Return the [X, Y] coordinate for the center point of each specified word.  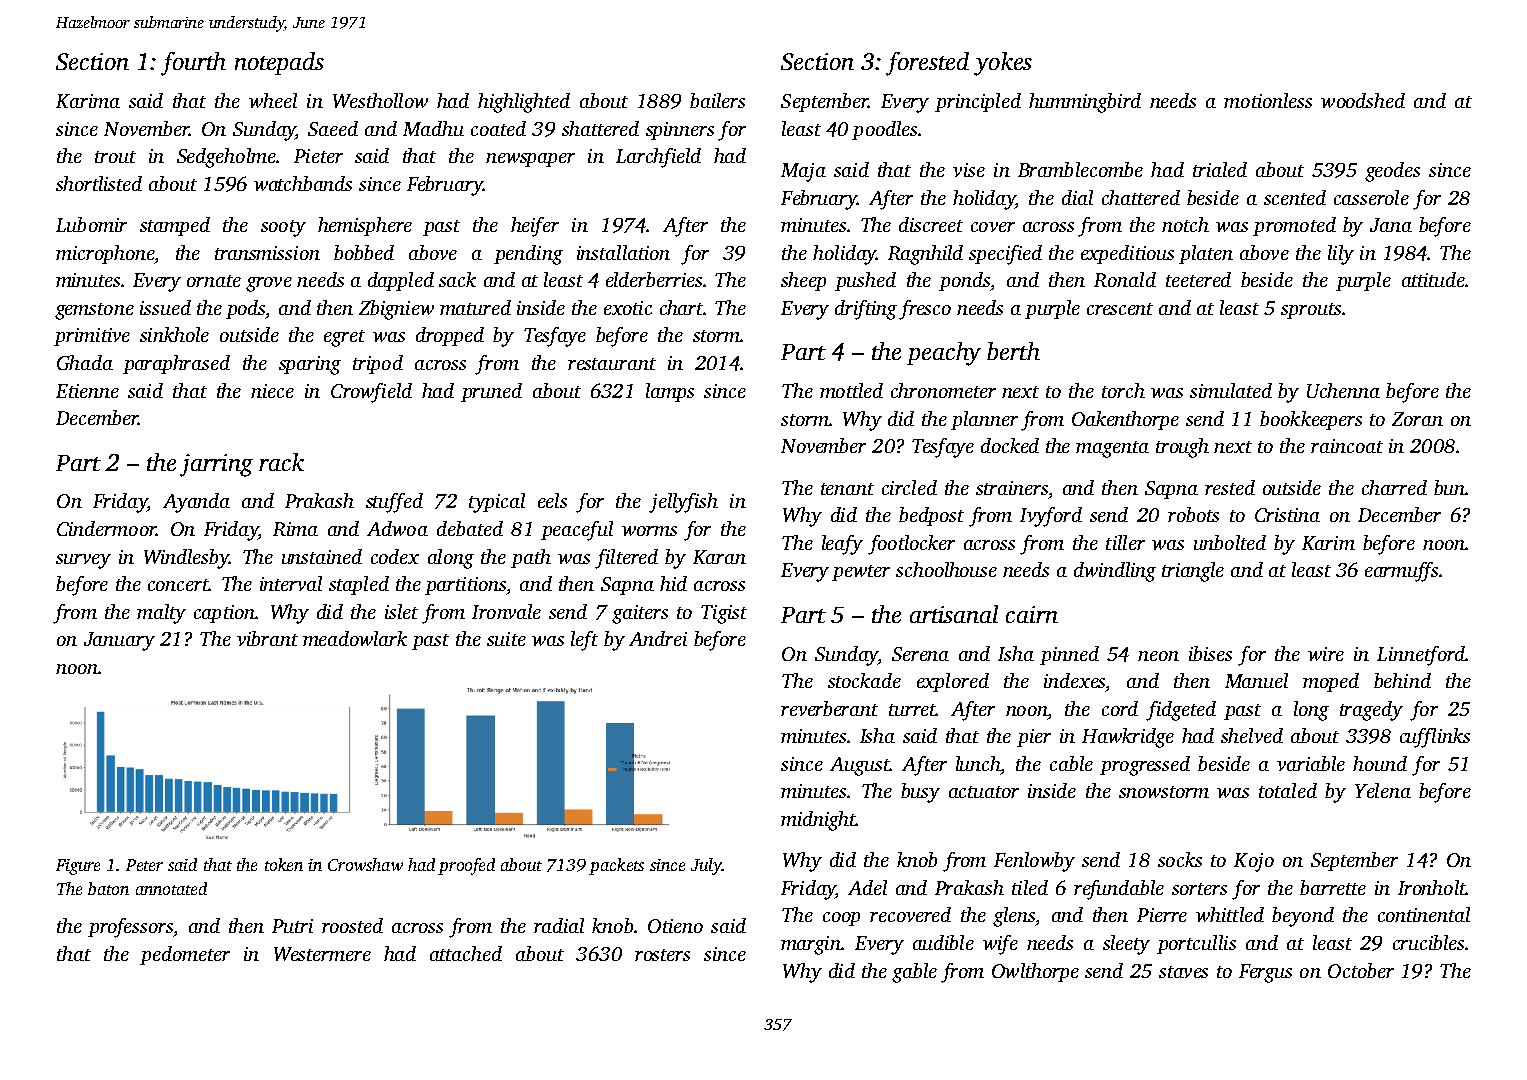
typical [497, 503]
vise [969, 170]
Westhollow [380, 100]
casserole [1371, 197]
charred [1394, 487]
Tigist [724, 614]
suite [506, 639]
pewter [861, 573]
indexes [1074, 680]
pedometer [185, 955]
